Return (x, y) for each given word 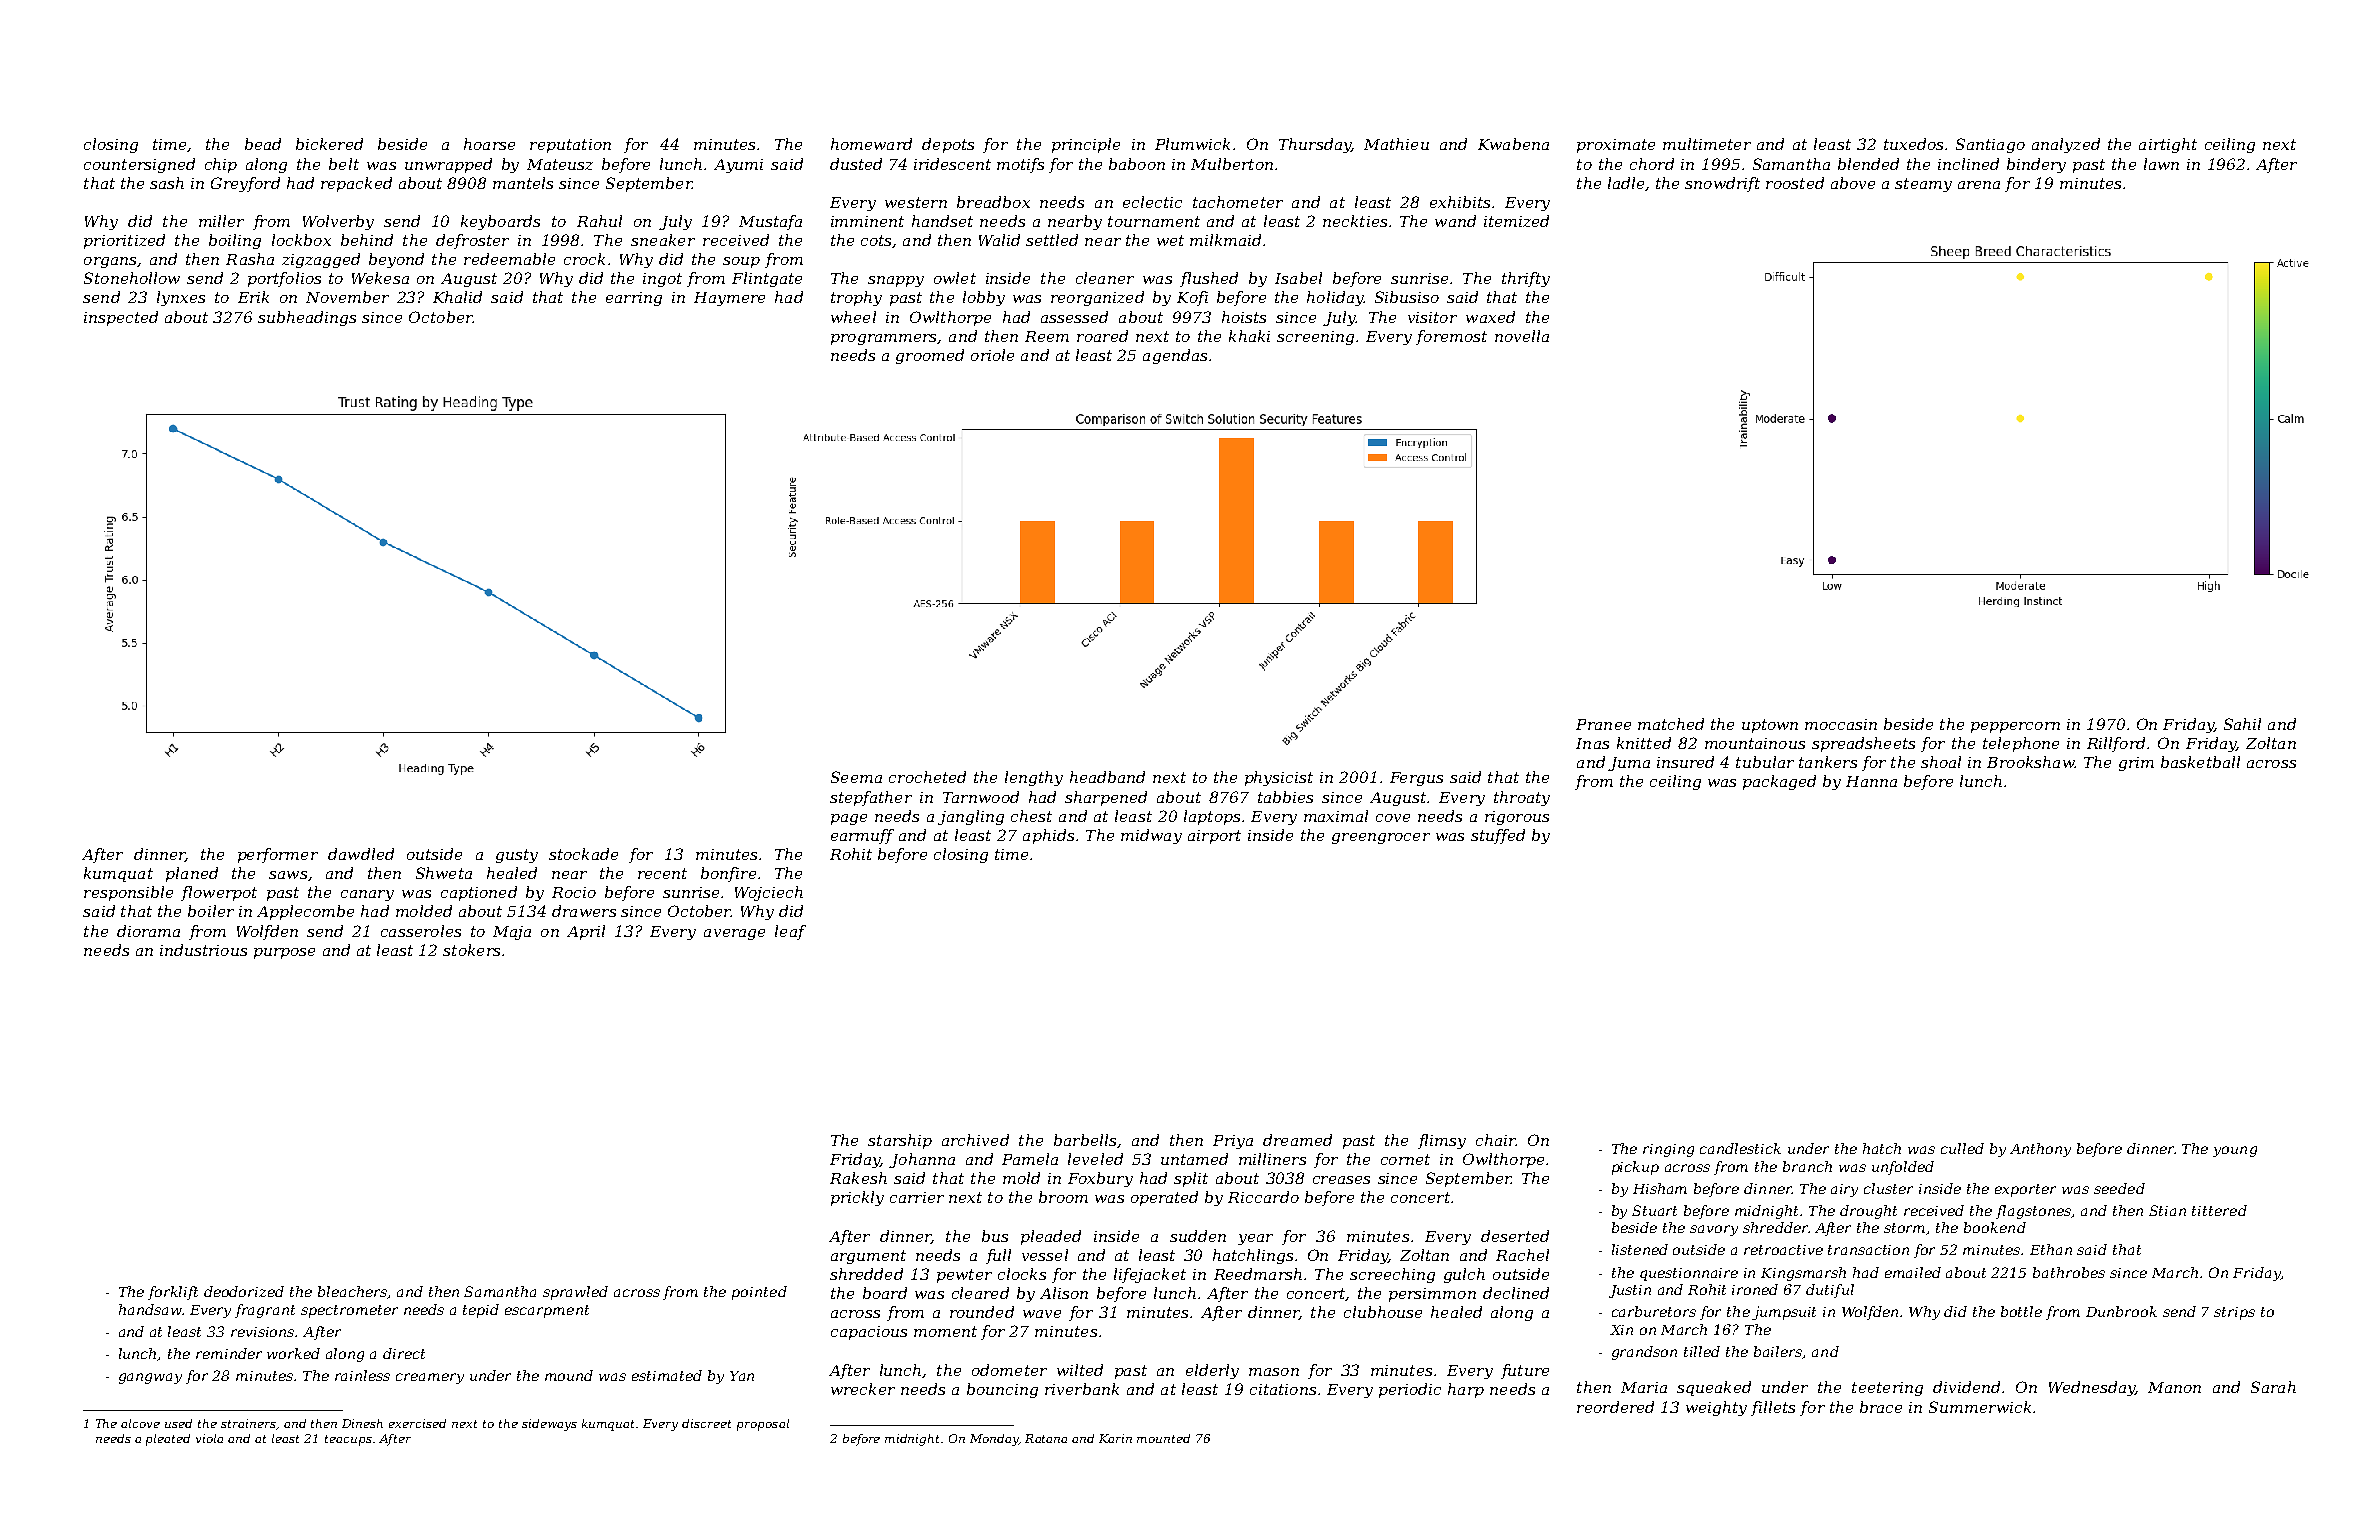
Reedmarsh (1258, 1274)
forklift (173, 1293)
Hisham (1660, 1188)
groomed (930, 356)
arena (1979, 185)
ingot (662, 280)
